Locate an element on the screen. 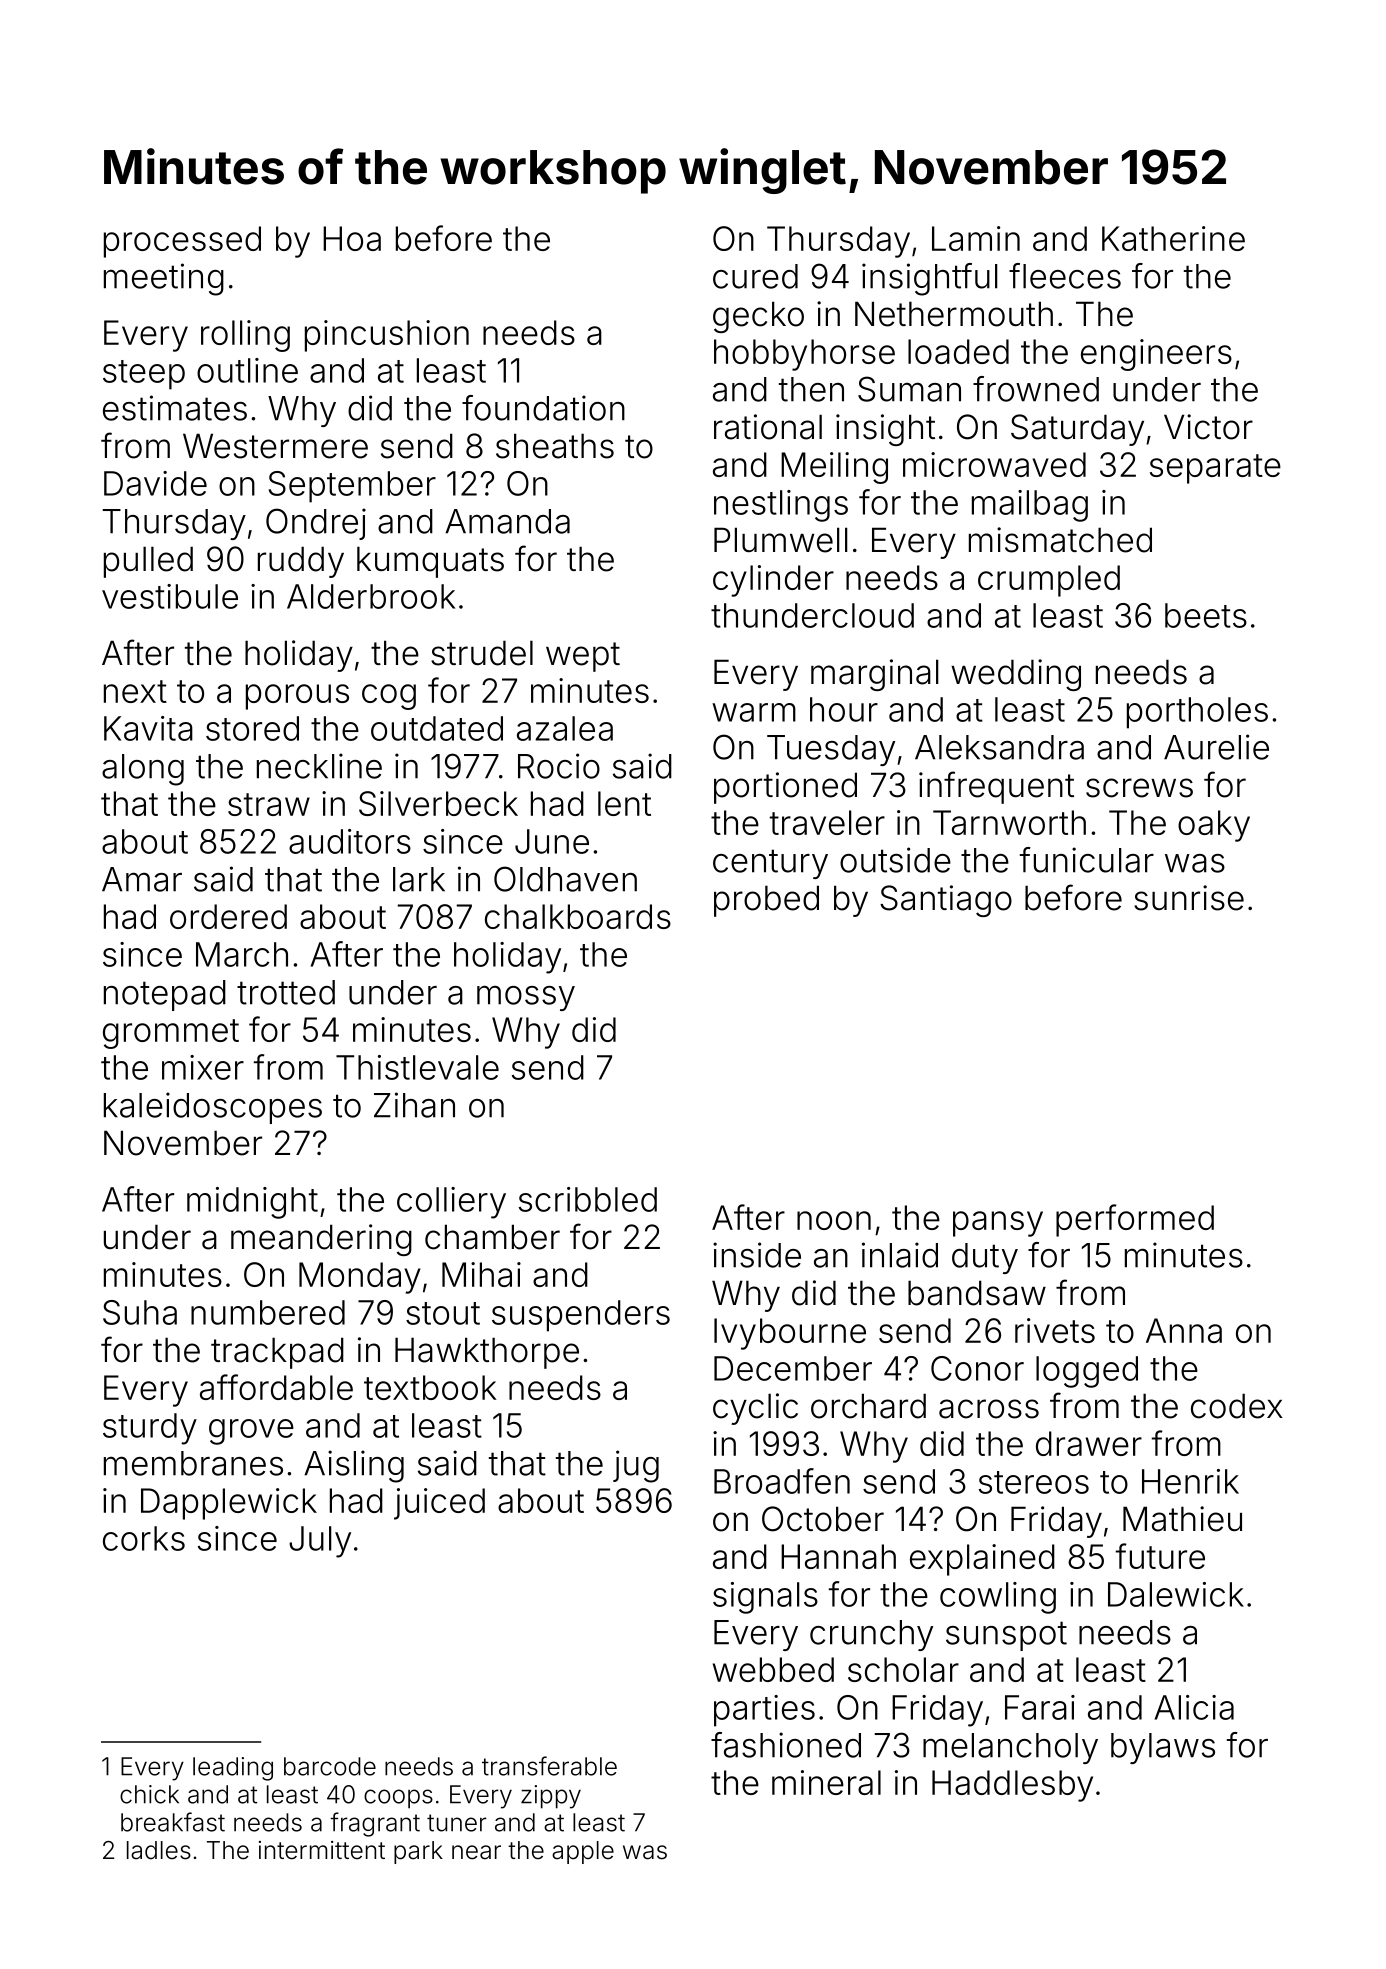 This screenshot has height=1969, width=1386. Amanda is located at coordinates (507, 521).
